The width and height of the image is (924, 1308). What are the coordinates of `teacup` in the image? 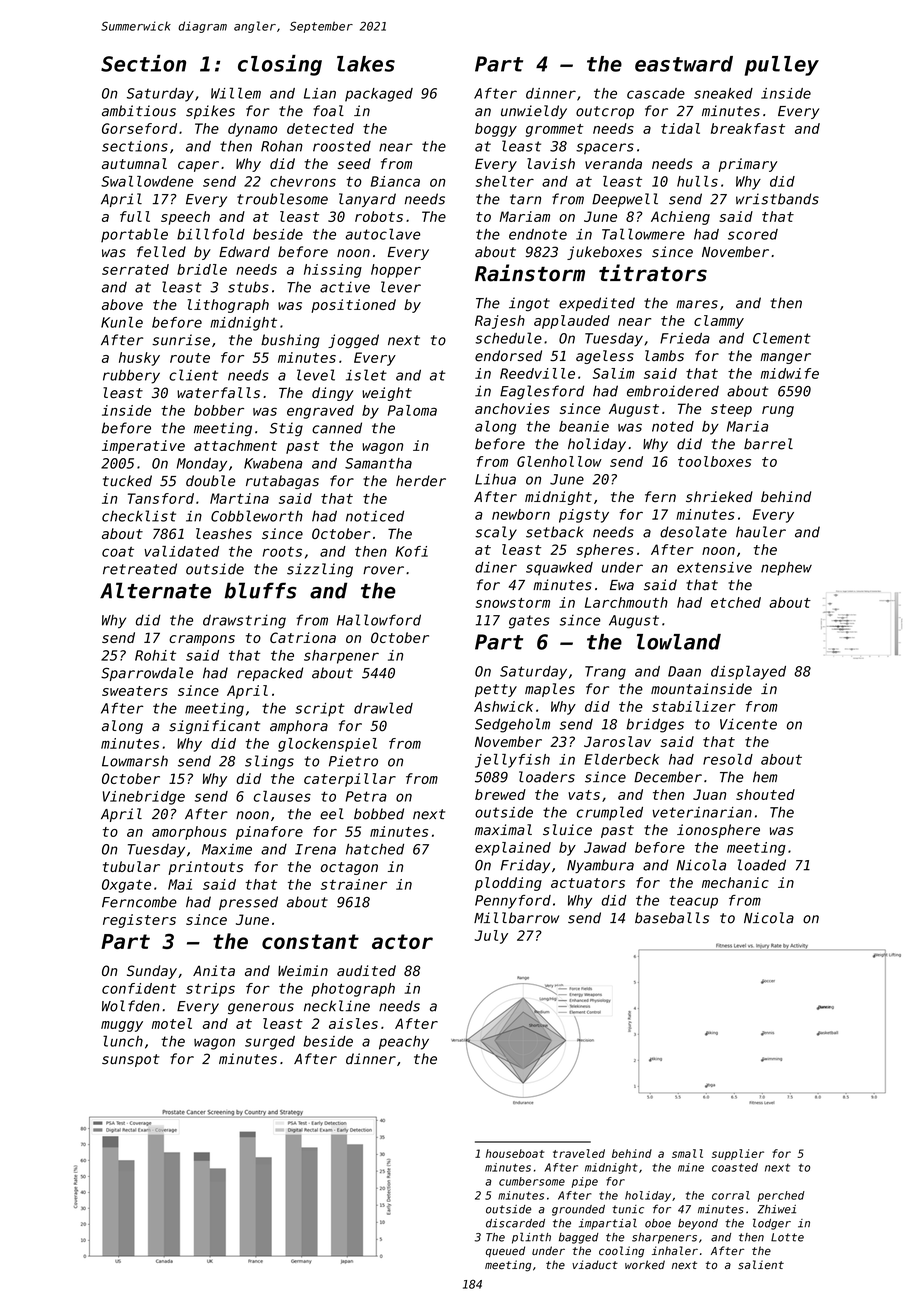 It's located at (693, 902).
